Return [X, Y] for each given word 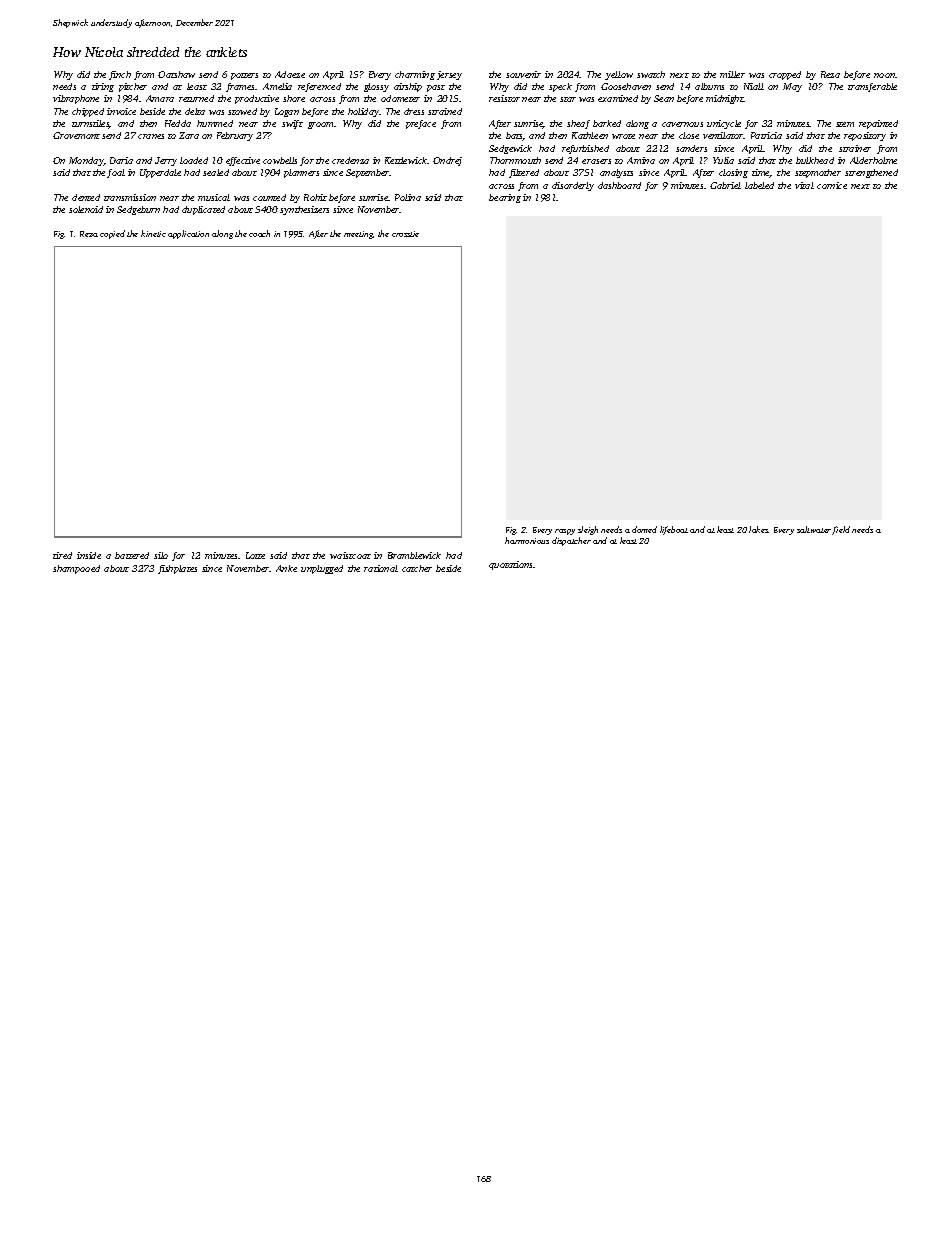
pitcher [133, 87]
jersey [449, 75]
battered [132, 555]
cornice [832, 185]
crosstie [405, 234]
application [188, 234]
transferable [872, 87]
